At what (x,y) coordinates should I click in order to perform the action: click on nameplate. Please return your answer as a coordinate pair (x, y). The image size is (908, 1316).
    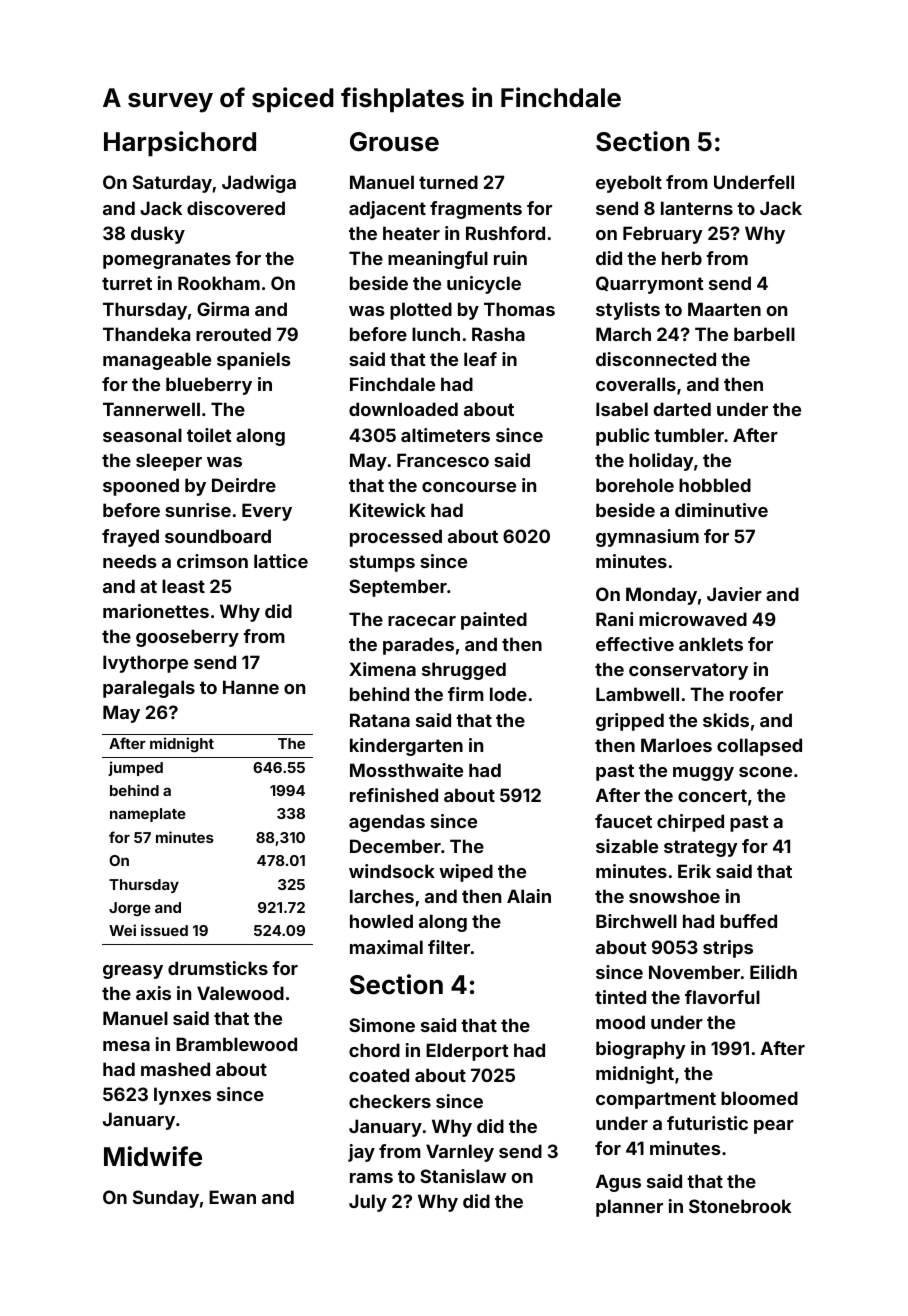
    Looking at the image, I should click on (148, 815).
